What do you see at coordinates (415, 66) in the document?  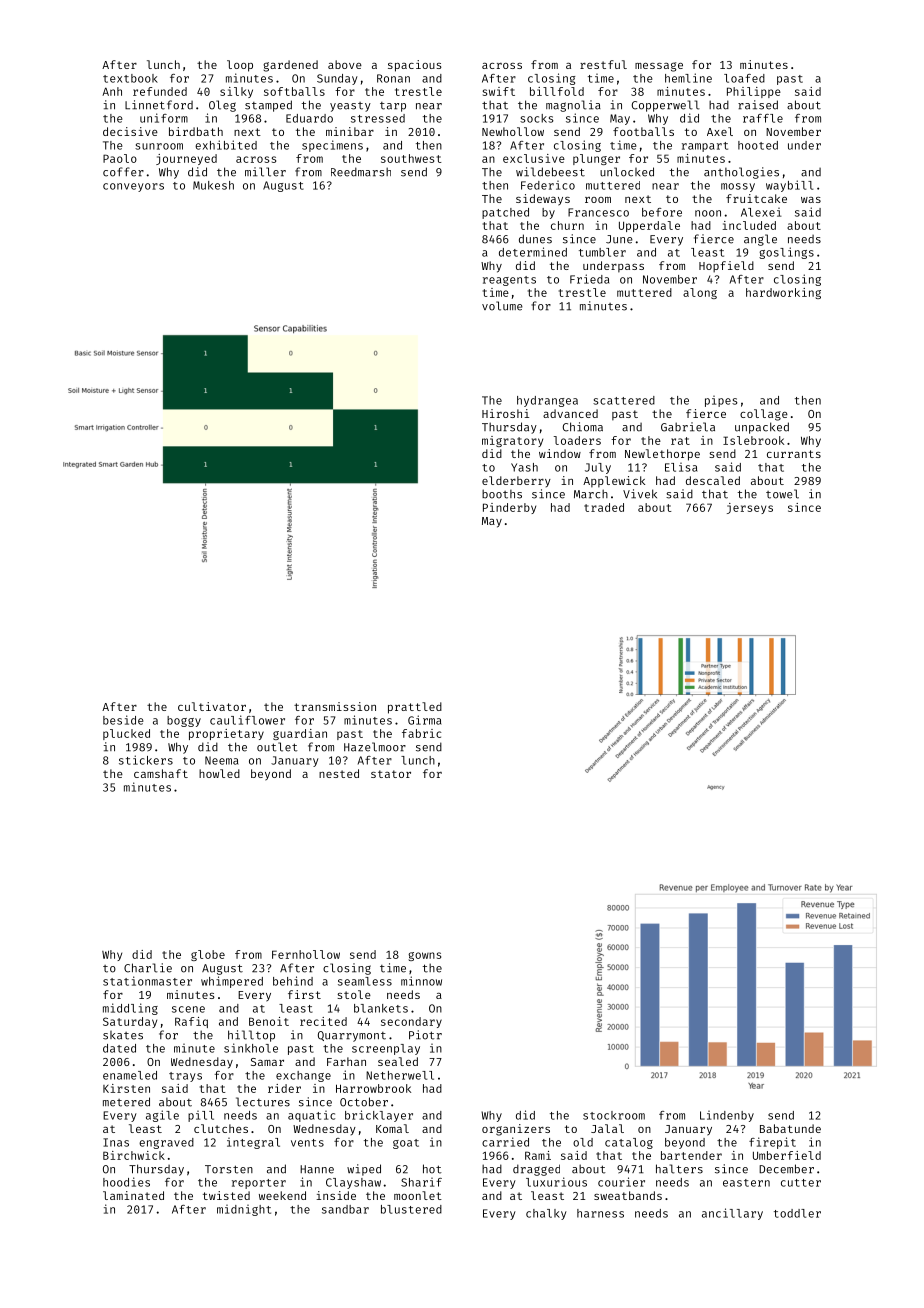 I see `spacious` at bounding box center [415, 66].
